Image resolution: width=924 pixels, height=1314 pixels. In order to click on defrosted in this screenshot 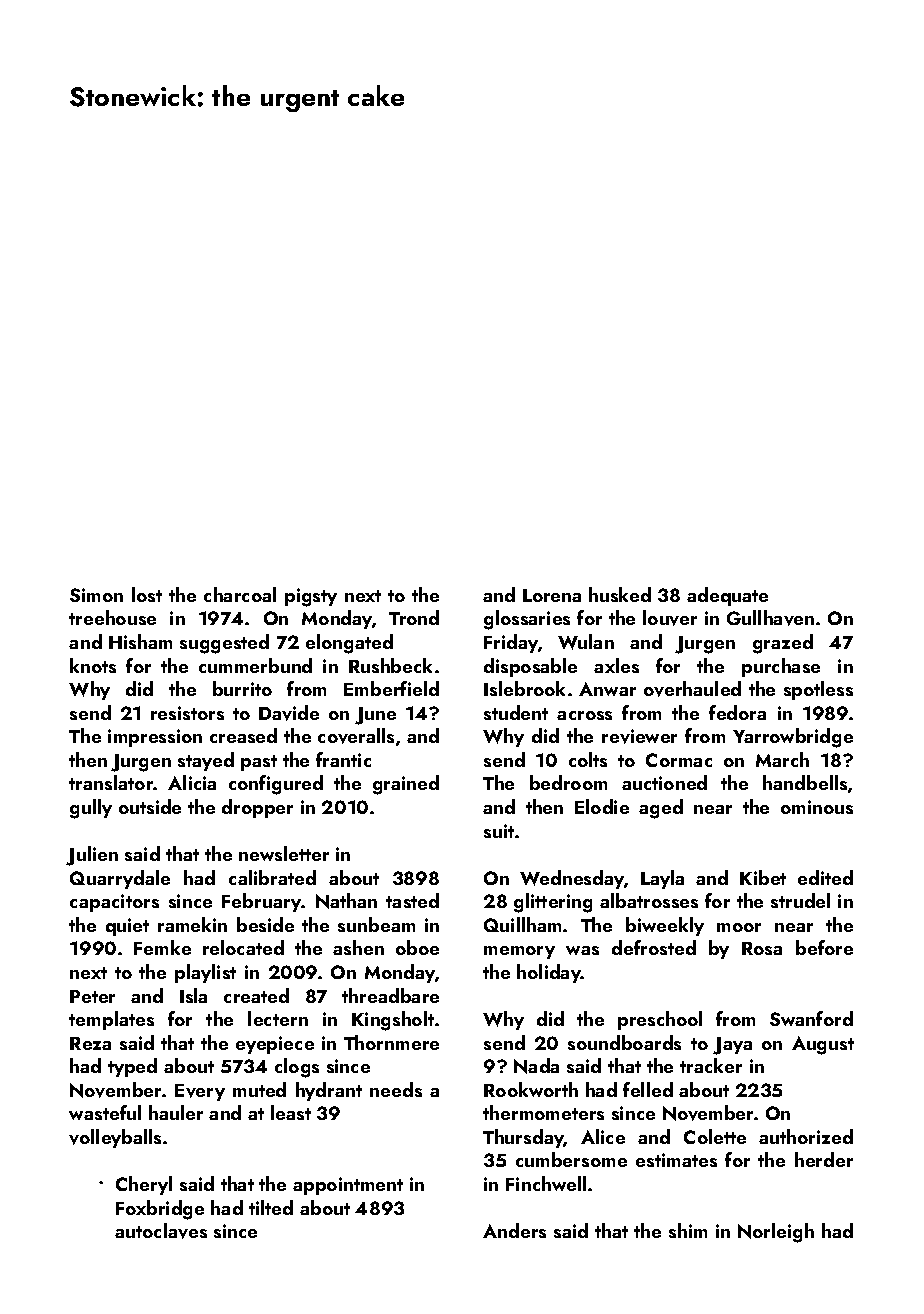, I will do `click(654, 947)`.
